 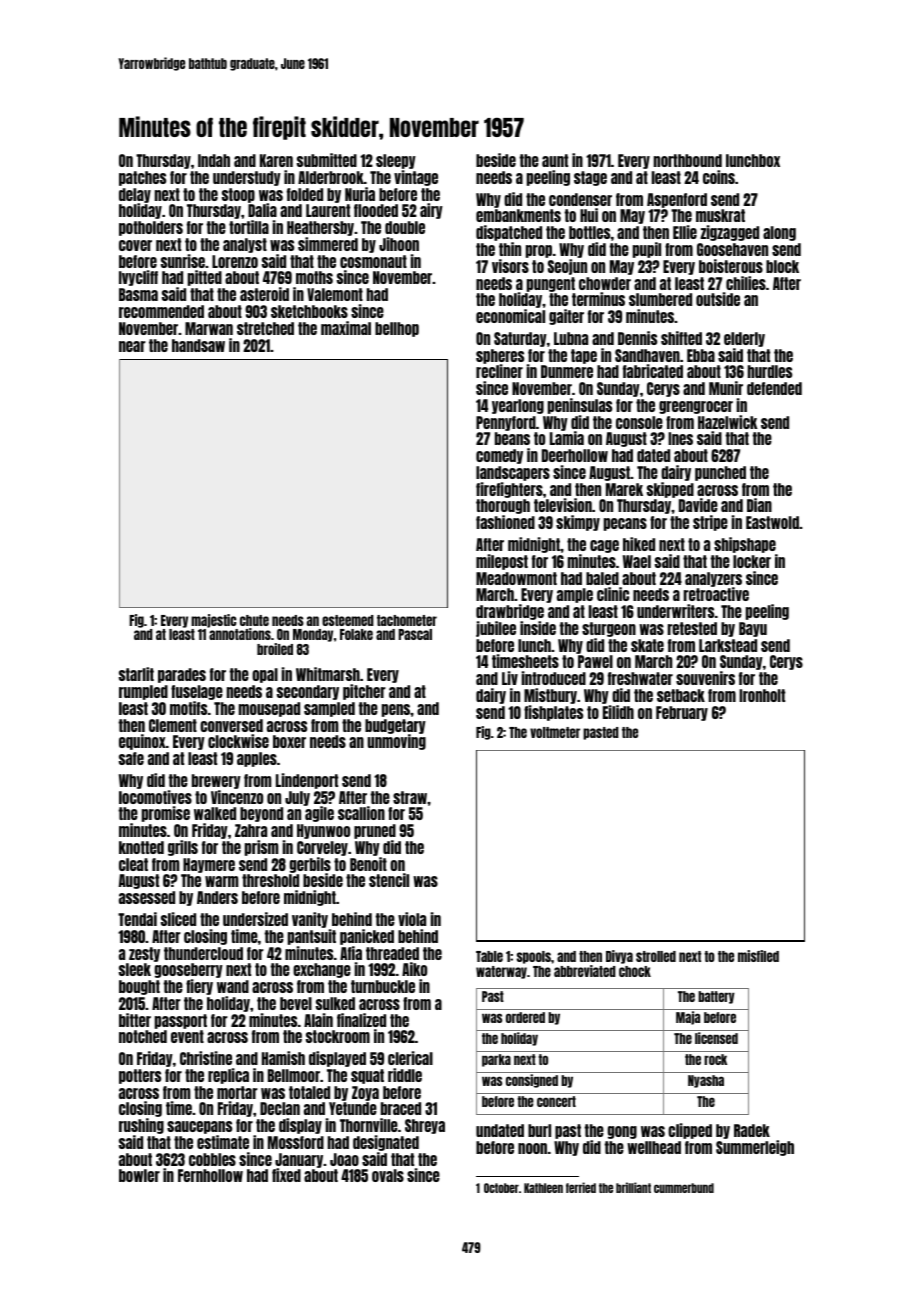 I want to click on undersized, so click(x=255, y=919).
